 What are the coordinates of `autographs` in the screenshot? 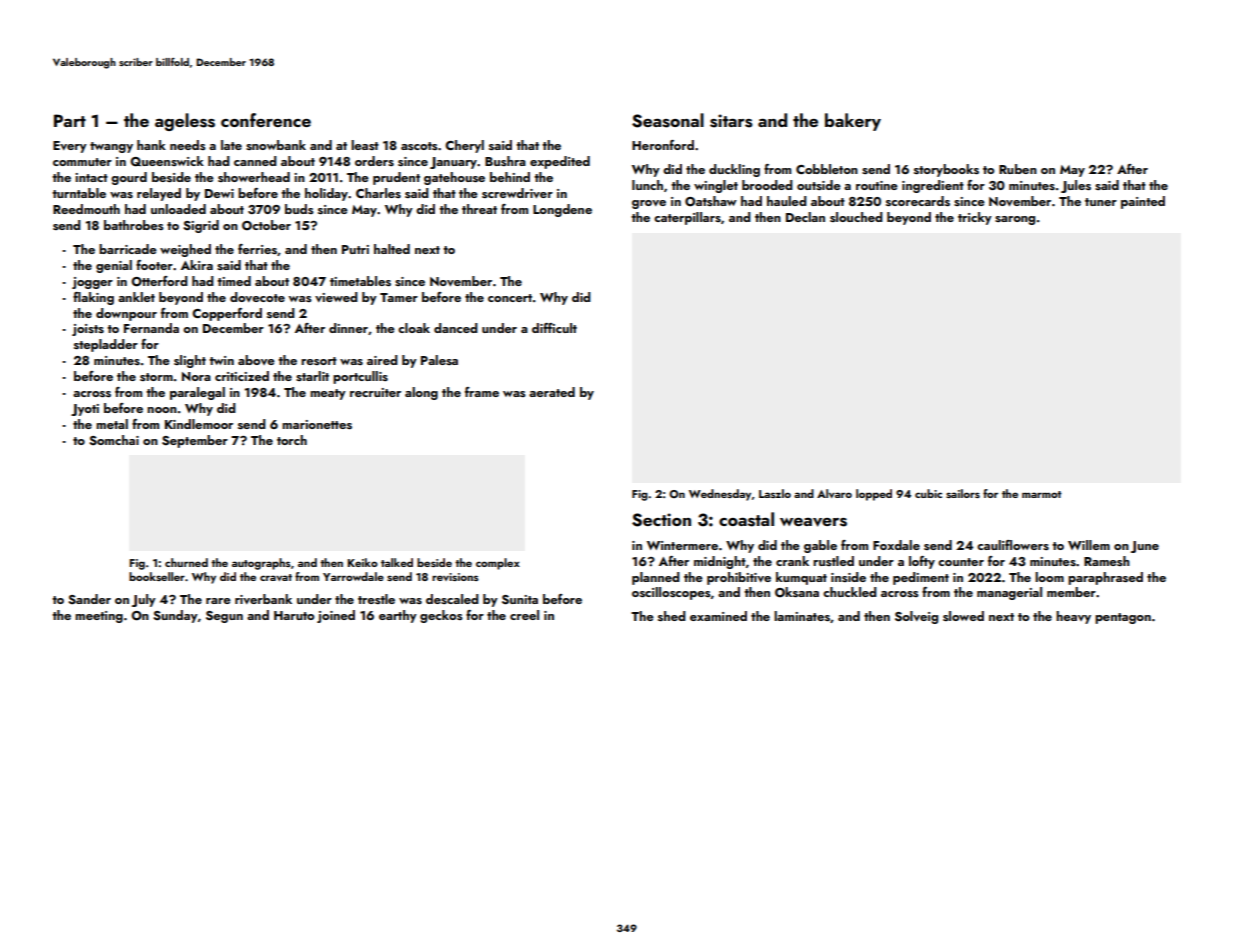 It's located at (261, 564).
